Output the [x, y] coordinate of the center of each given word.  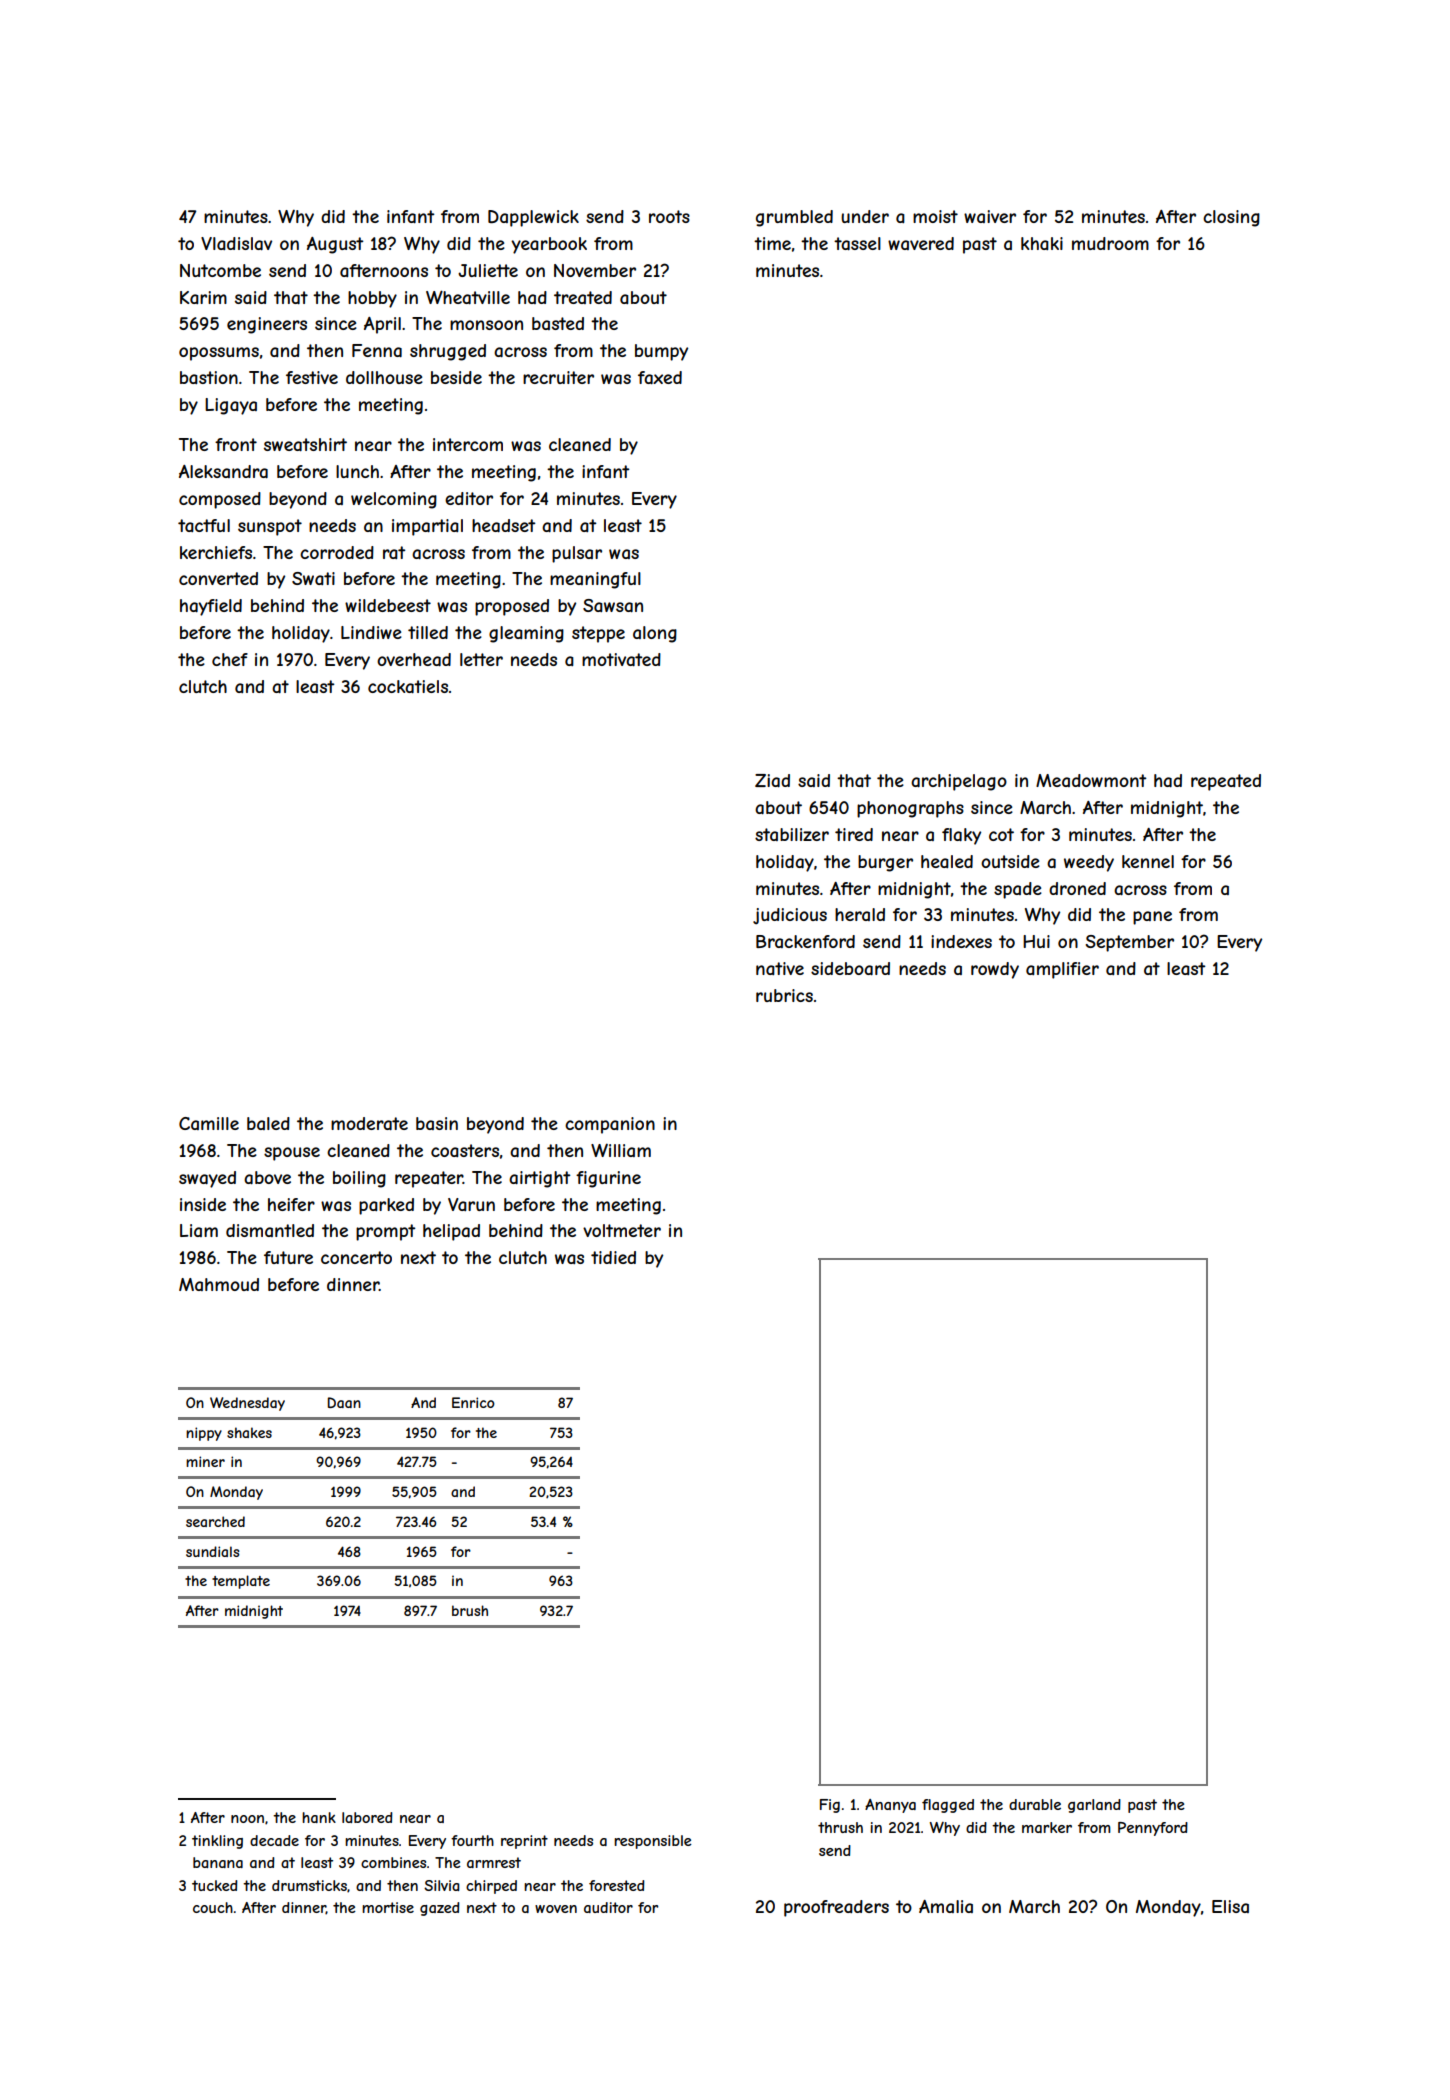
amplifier [1062, 970]
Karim [203, 297]
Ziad [772, 780]
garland [1094, 1806]
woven [556, 1909]
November [595, 270]
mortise [388, 1907]
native [780, 968]
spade [1018, 890]
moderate [369, 1123]
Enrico [473, 1402]
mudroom [1110, 243]
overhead [414, 659]
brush [470, 1610]
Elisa [1230, 1906]
